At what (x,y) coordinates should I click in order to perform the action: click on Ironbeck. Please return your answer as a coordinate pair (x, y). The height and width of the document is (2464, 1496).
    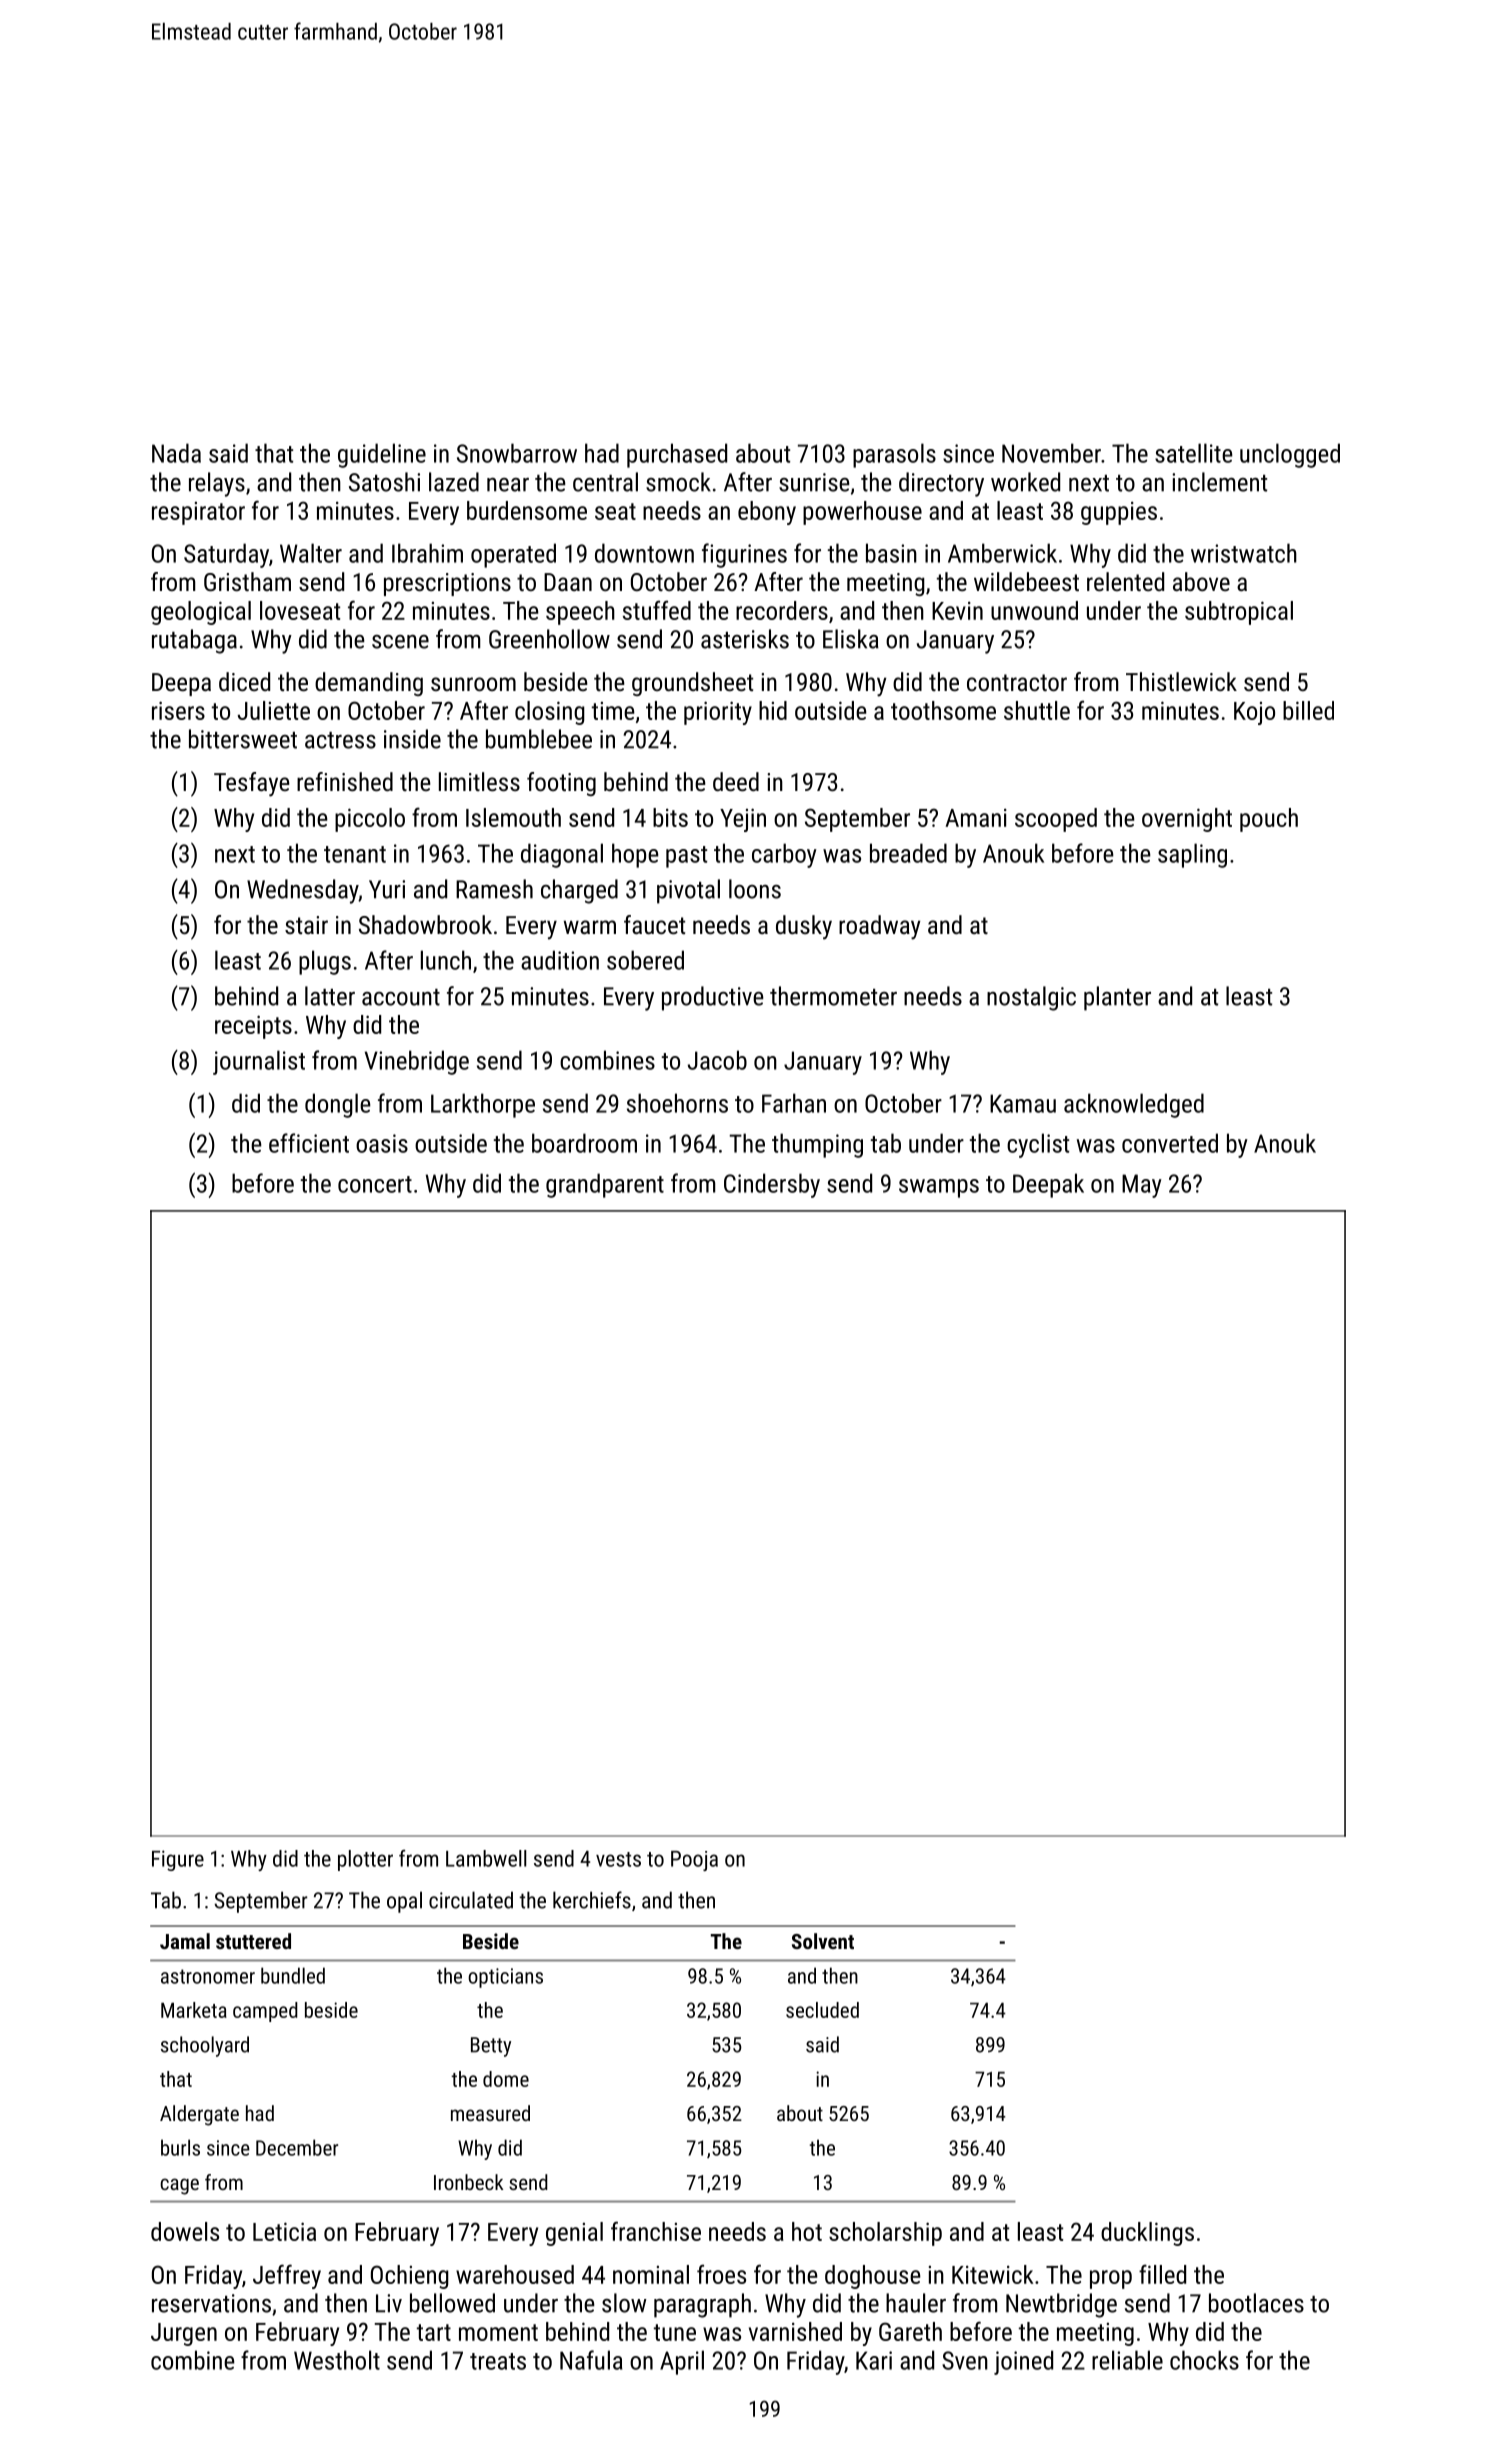
    Looking at the image, I should click on (468, 2182).
